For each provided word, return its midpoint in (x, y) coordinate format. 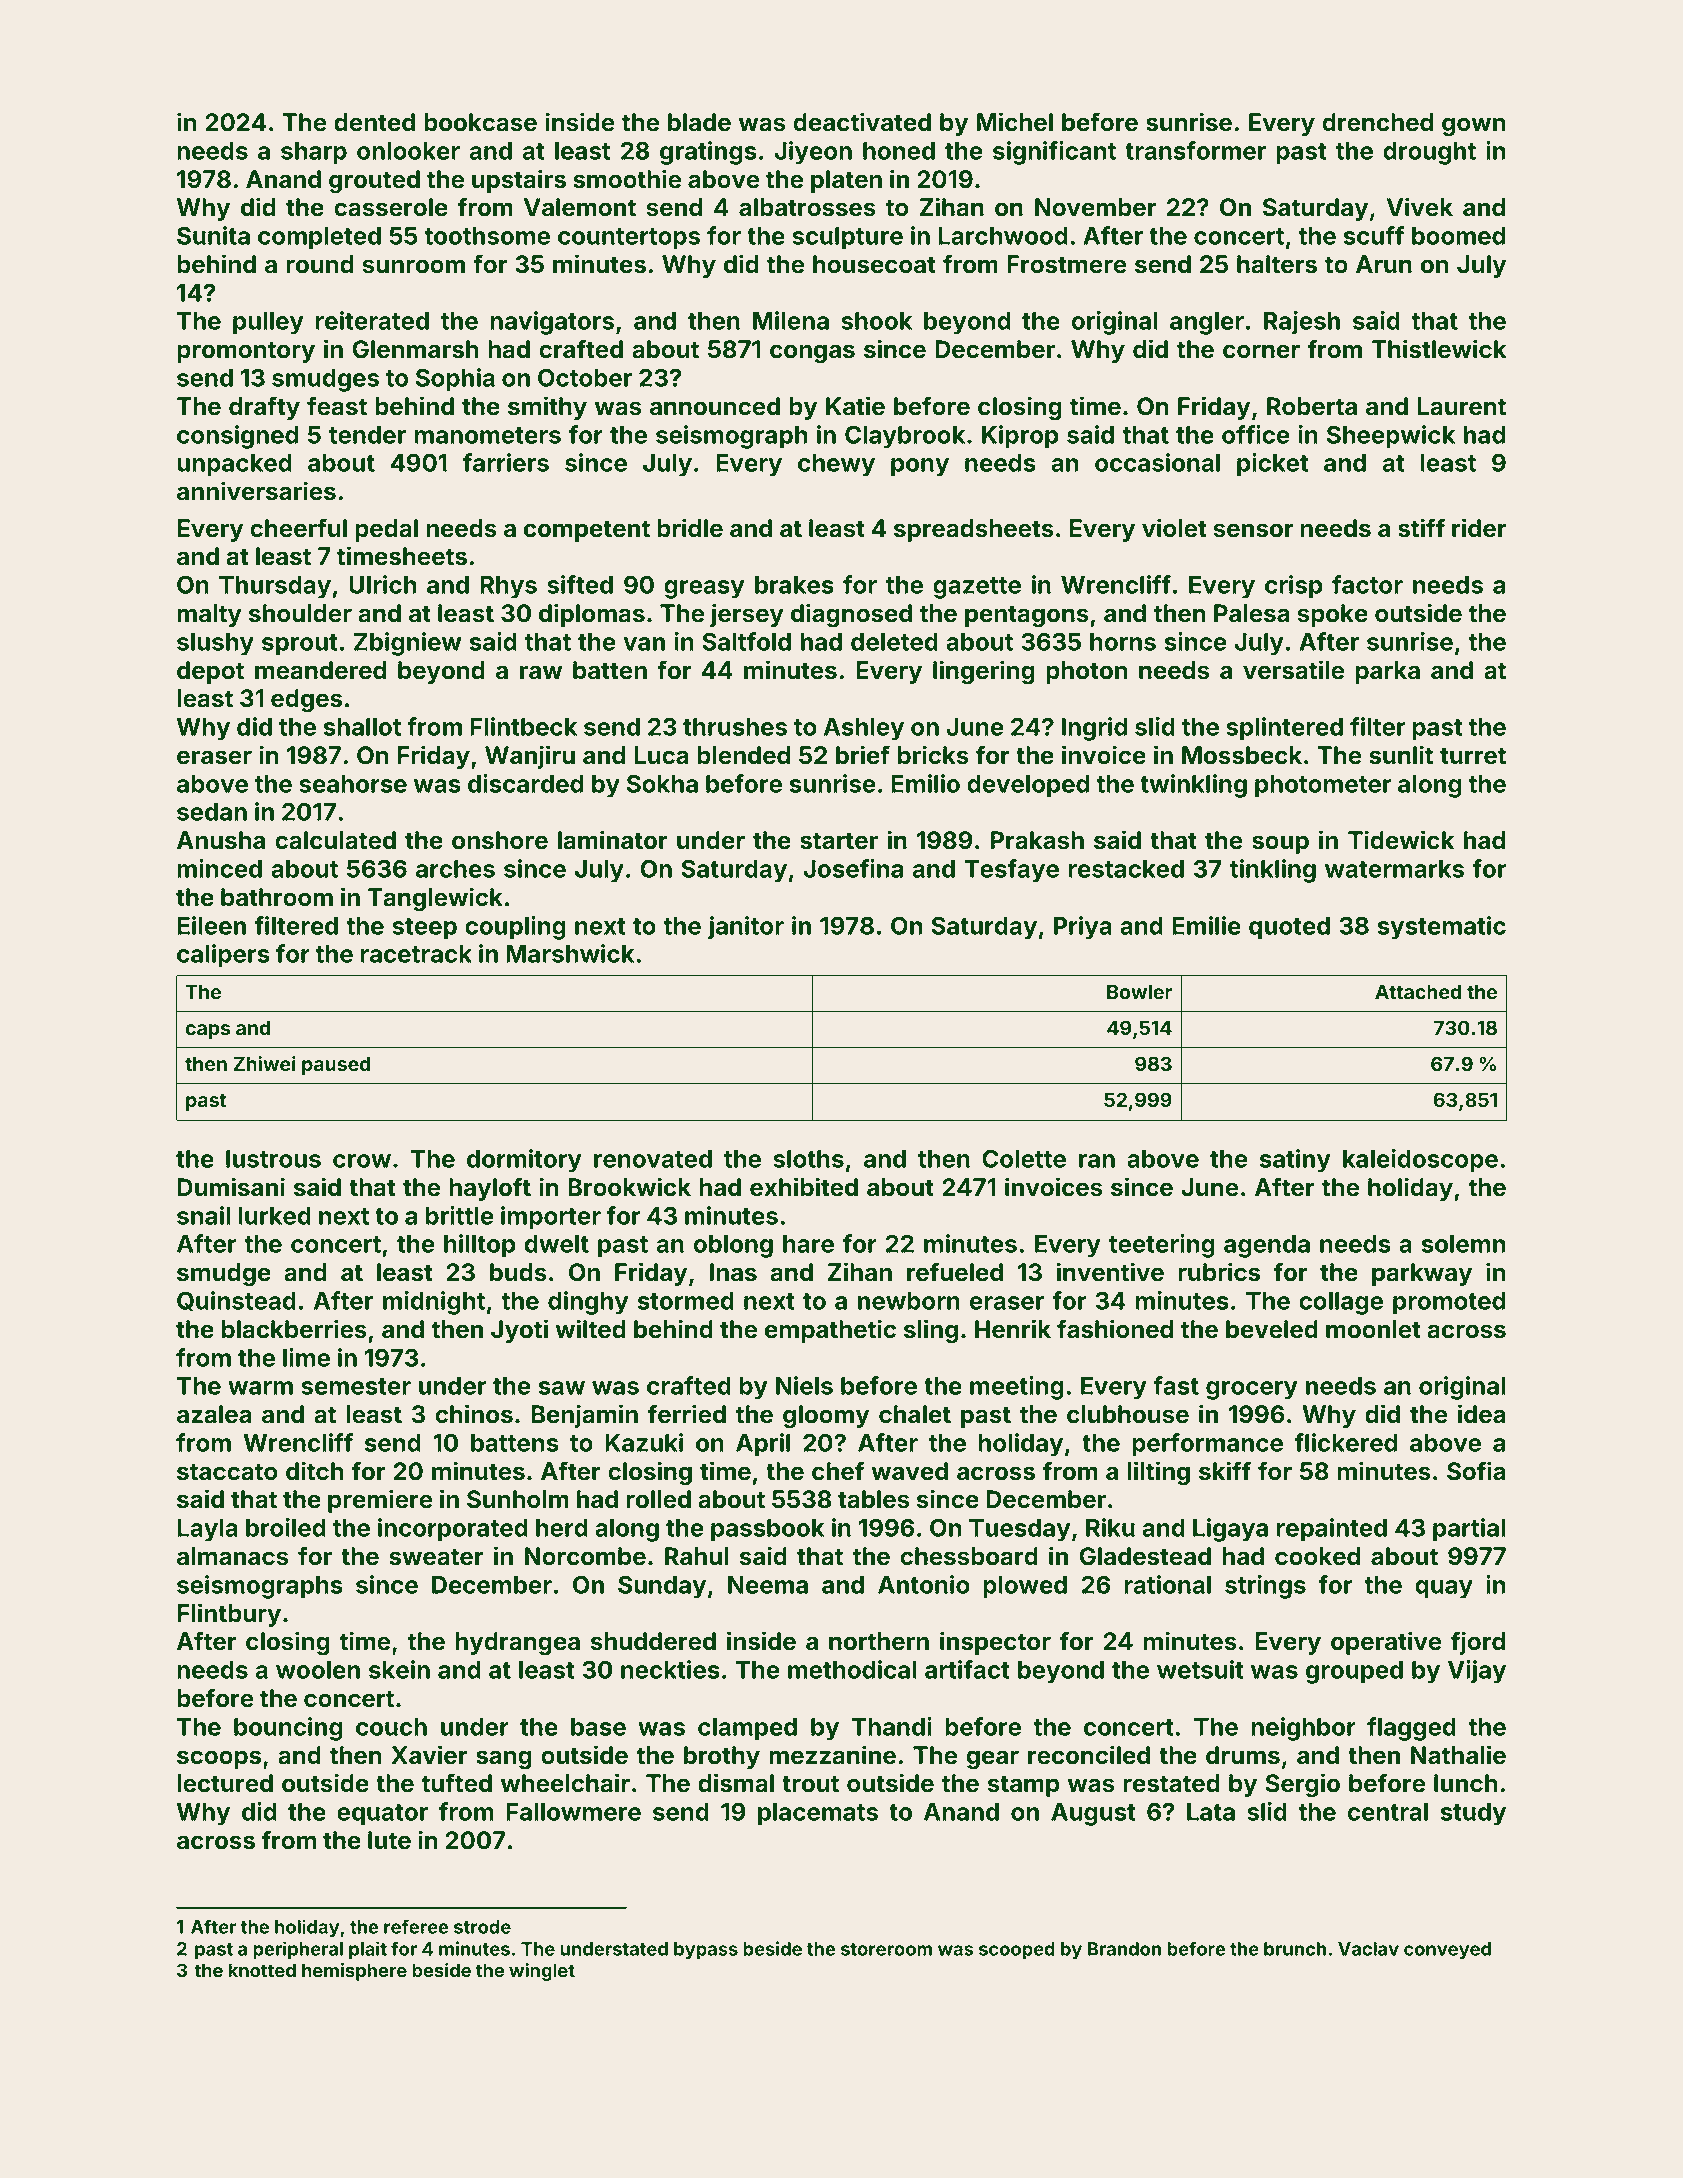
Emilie (1206, 925)
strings (1265, 1587)
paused (336, 1065)
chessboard (969, 1556)
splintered (1284, 729)
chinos (474, 1414)
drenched (1377, 122)
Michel (1015, 122)
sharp (314, 153)
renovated (653, 1159)
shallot (362, 727)
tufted (456, 1783)
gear (992, 1759)
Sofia (1476, 1471)
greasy (704, 589)
